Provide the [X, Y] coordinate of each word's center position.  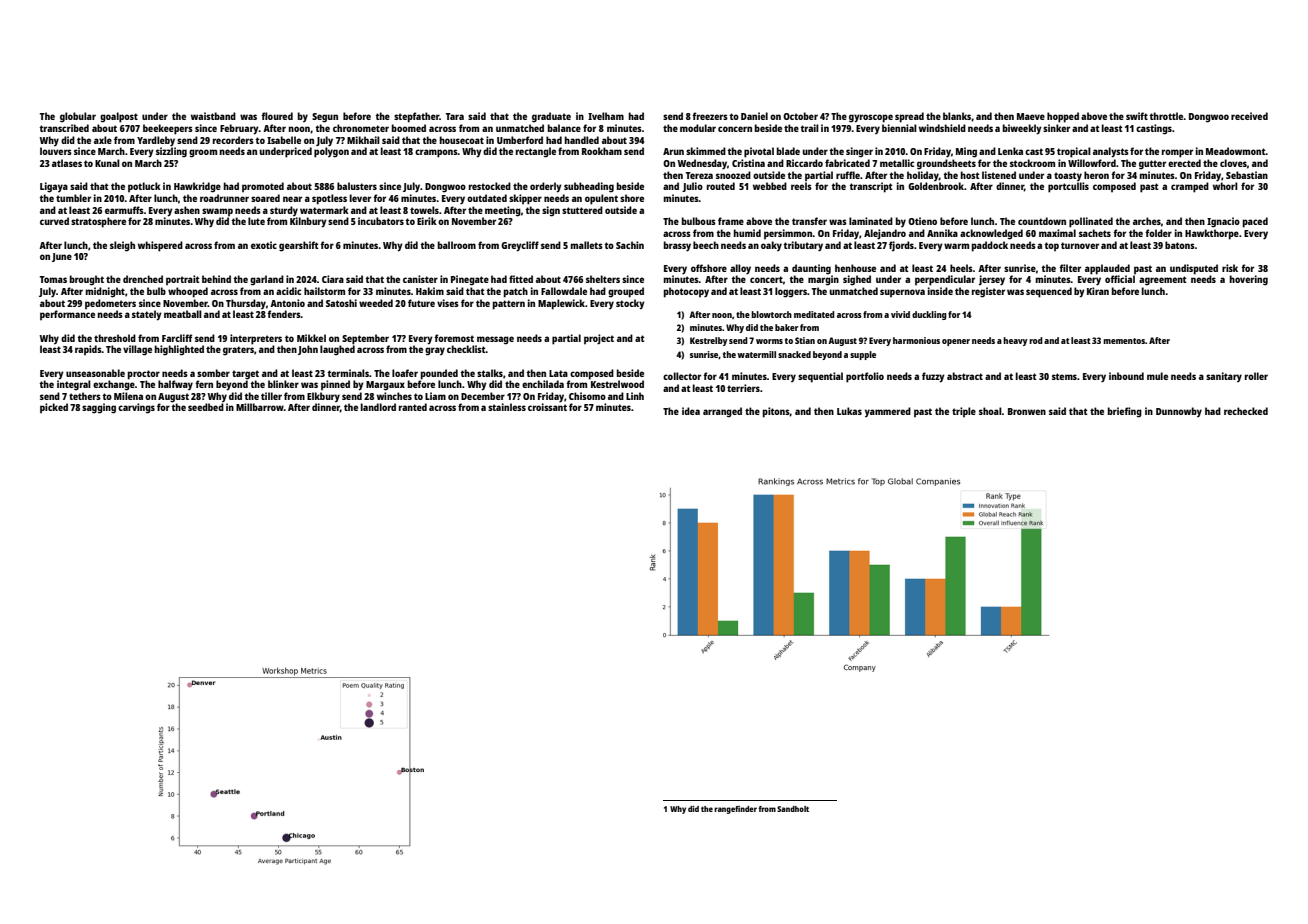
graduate [551, 117]
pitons [776, 412]
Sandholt [793, 809]
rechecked [1246, 411]
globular [78, 117]
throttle [1166, 116]
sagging [99, 408]
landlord [378, 407]
